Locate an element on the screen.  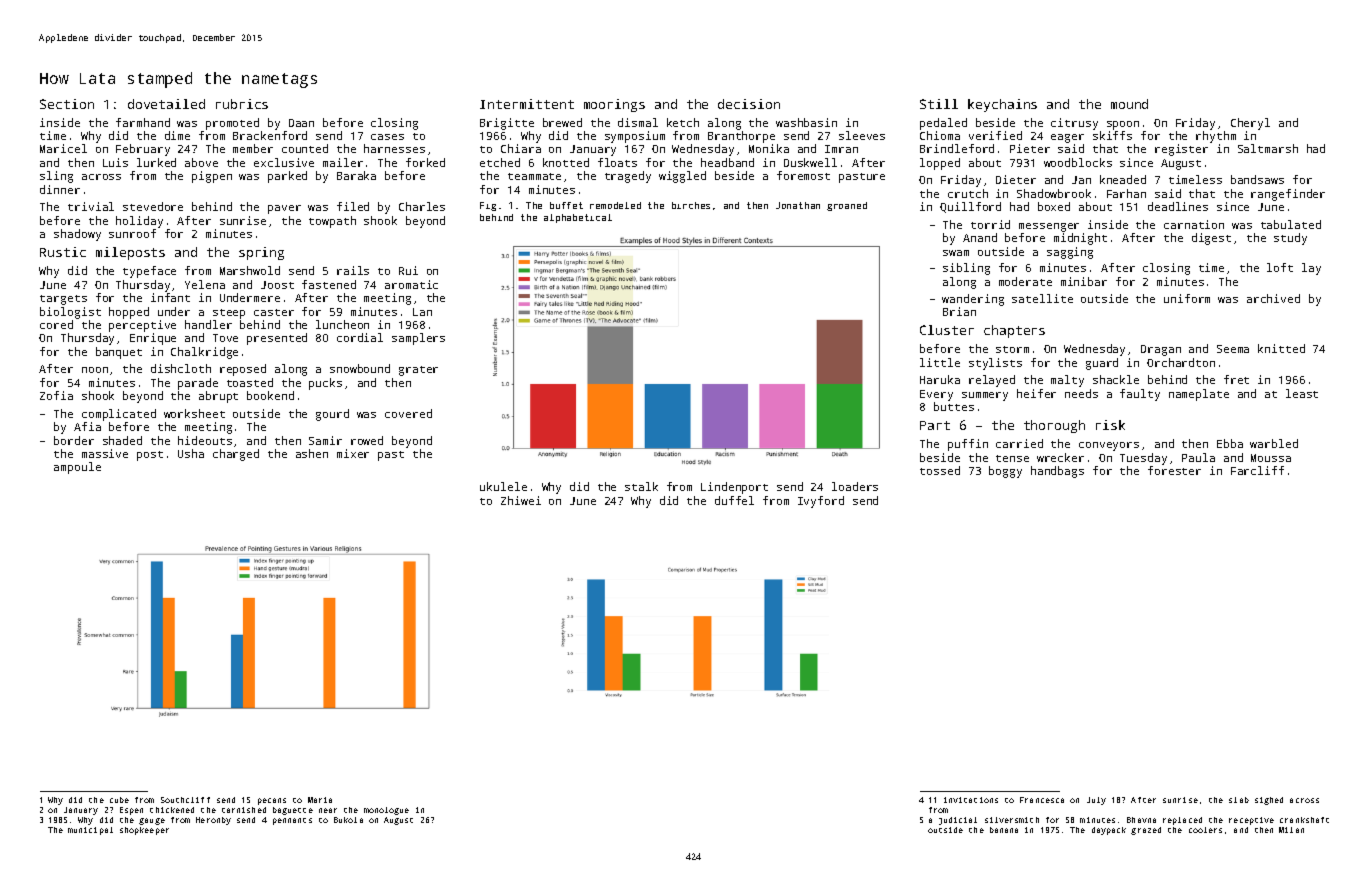
mound is located at coordinates (1129, 104).
